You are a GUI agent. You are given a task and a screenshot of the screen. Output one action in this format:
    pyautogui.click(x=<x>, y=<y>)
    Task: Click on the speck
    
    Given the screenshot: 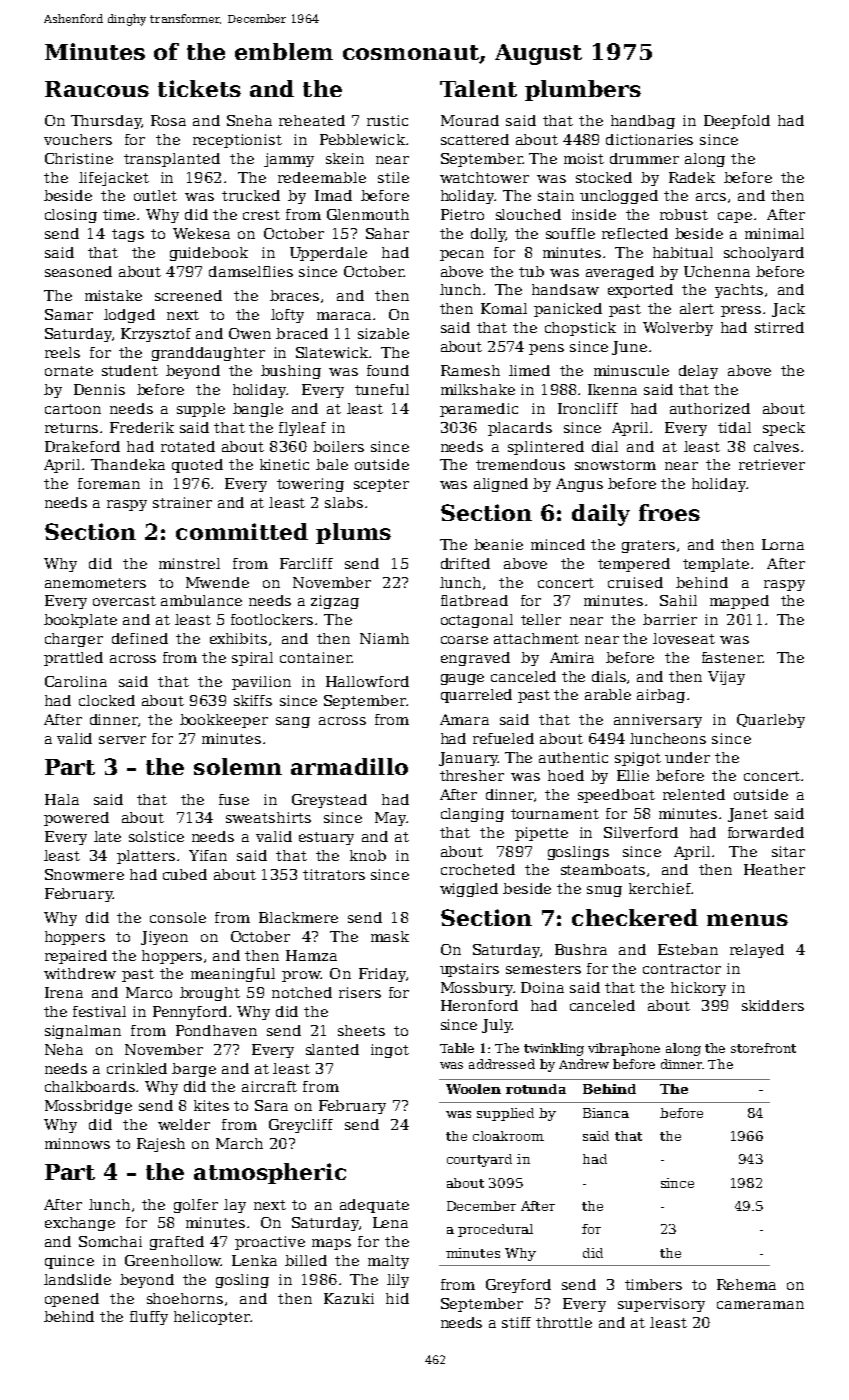 What is the action you would take?
    pyautogui.click(x=784, y=429)
